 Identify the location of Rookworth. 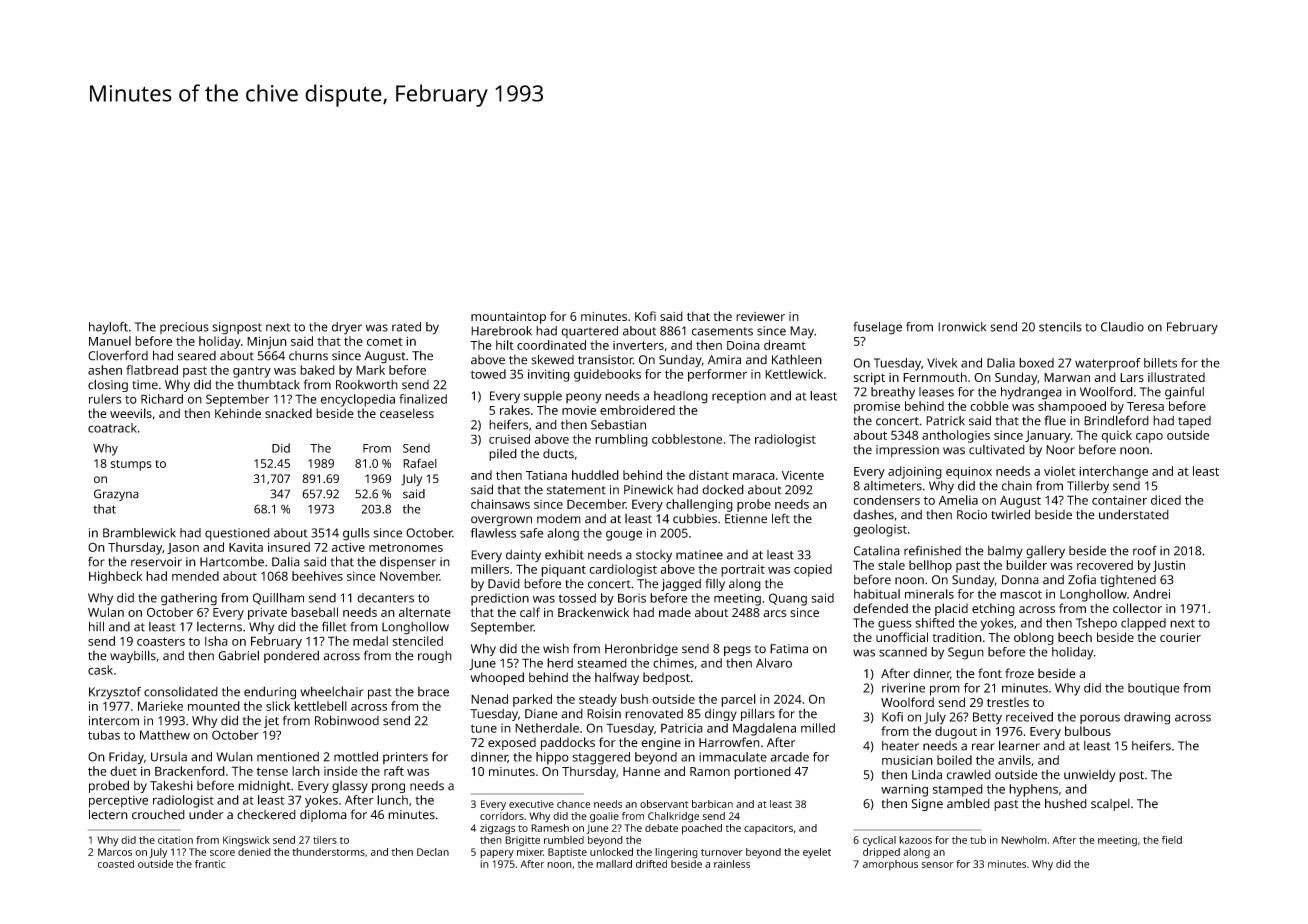
(367, 385).
